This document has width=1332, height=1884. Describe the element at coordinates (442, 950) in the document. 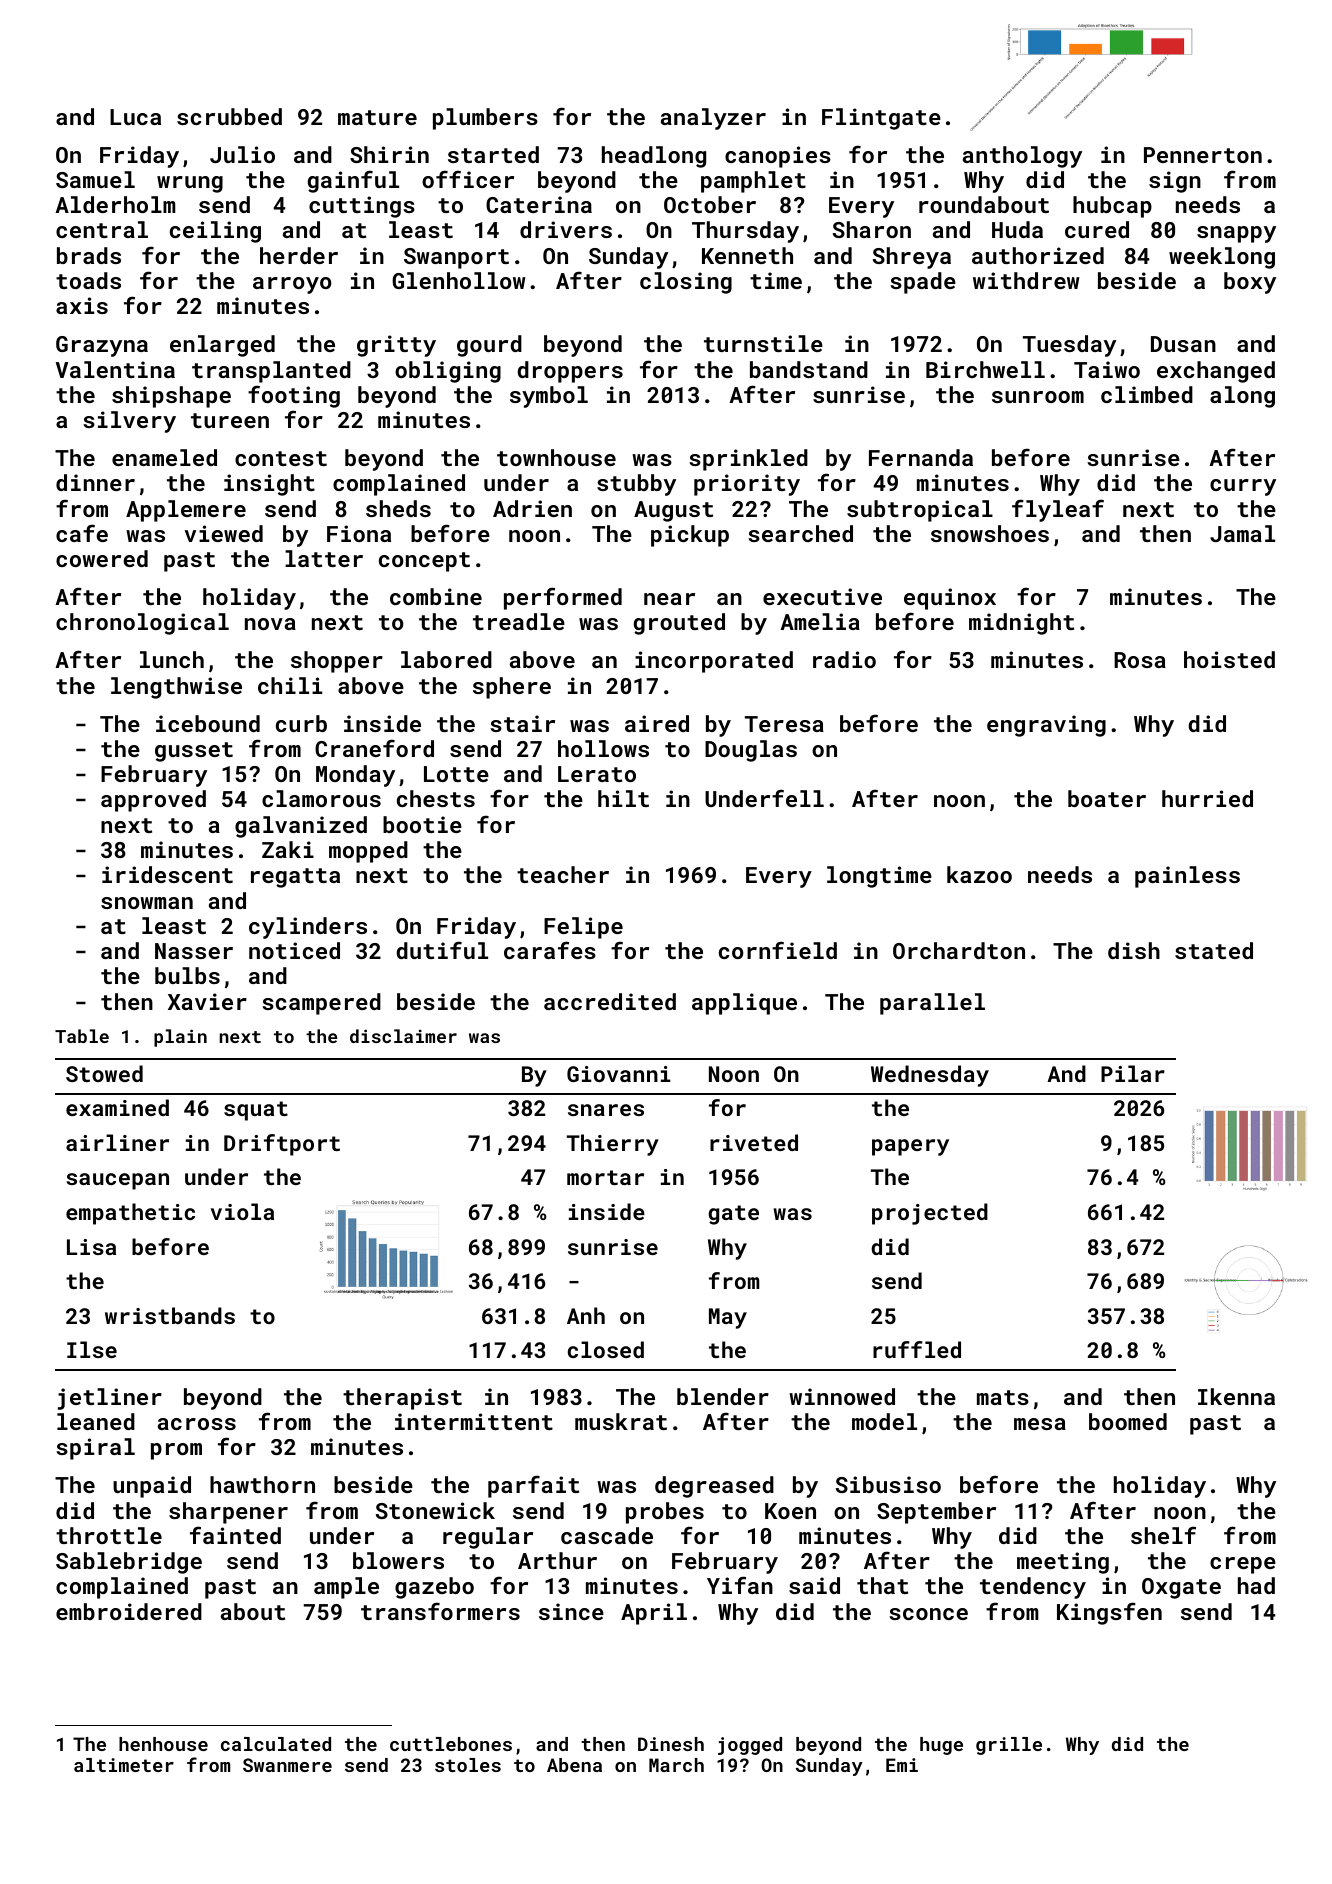

I see `dutiful` at that location.
